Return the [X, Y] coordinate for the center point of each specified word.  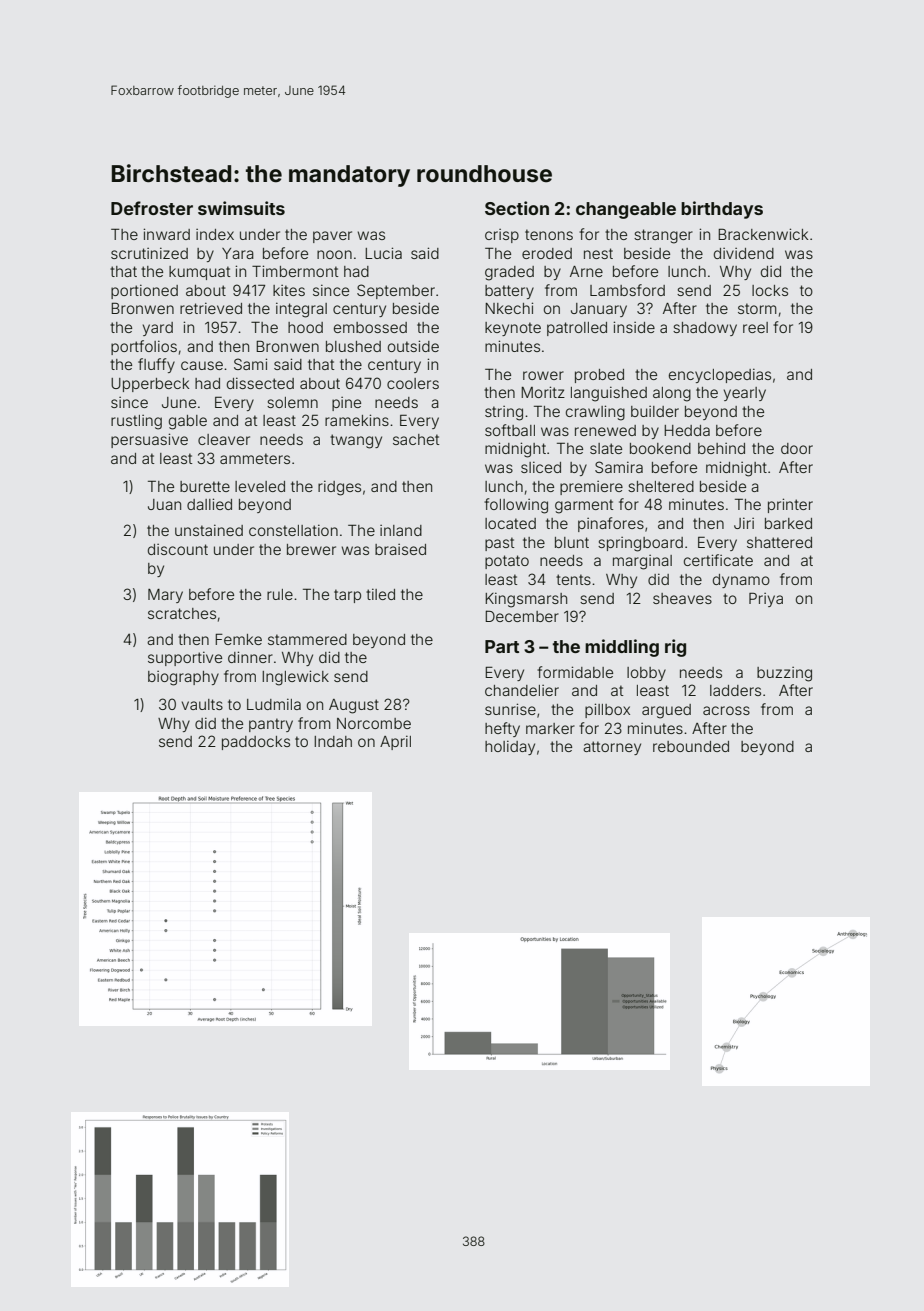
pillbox [607, 710]
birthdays [722, 210]
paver [332, 237]
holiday [510, 747]
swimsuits [241, 208]
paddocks [256, 743]
